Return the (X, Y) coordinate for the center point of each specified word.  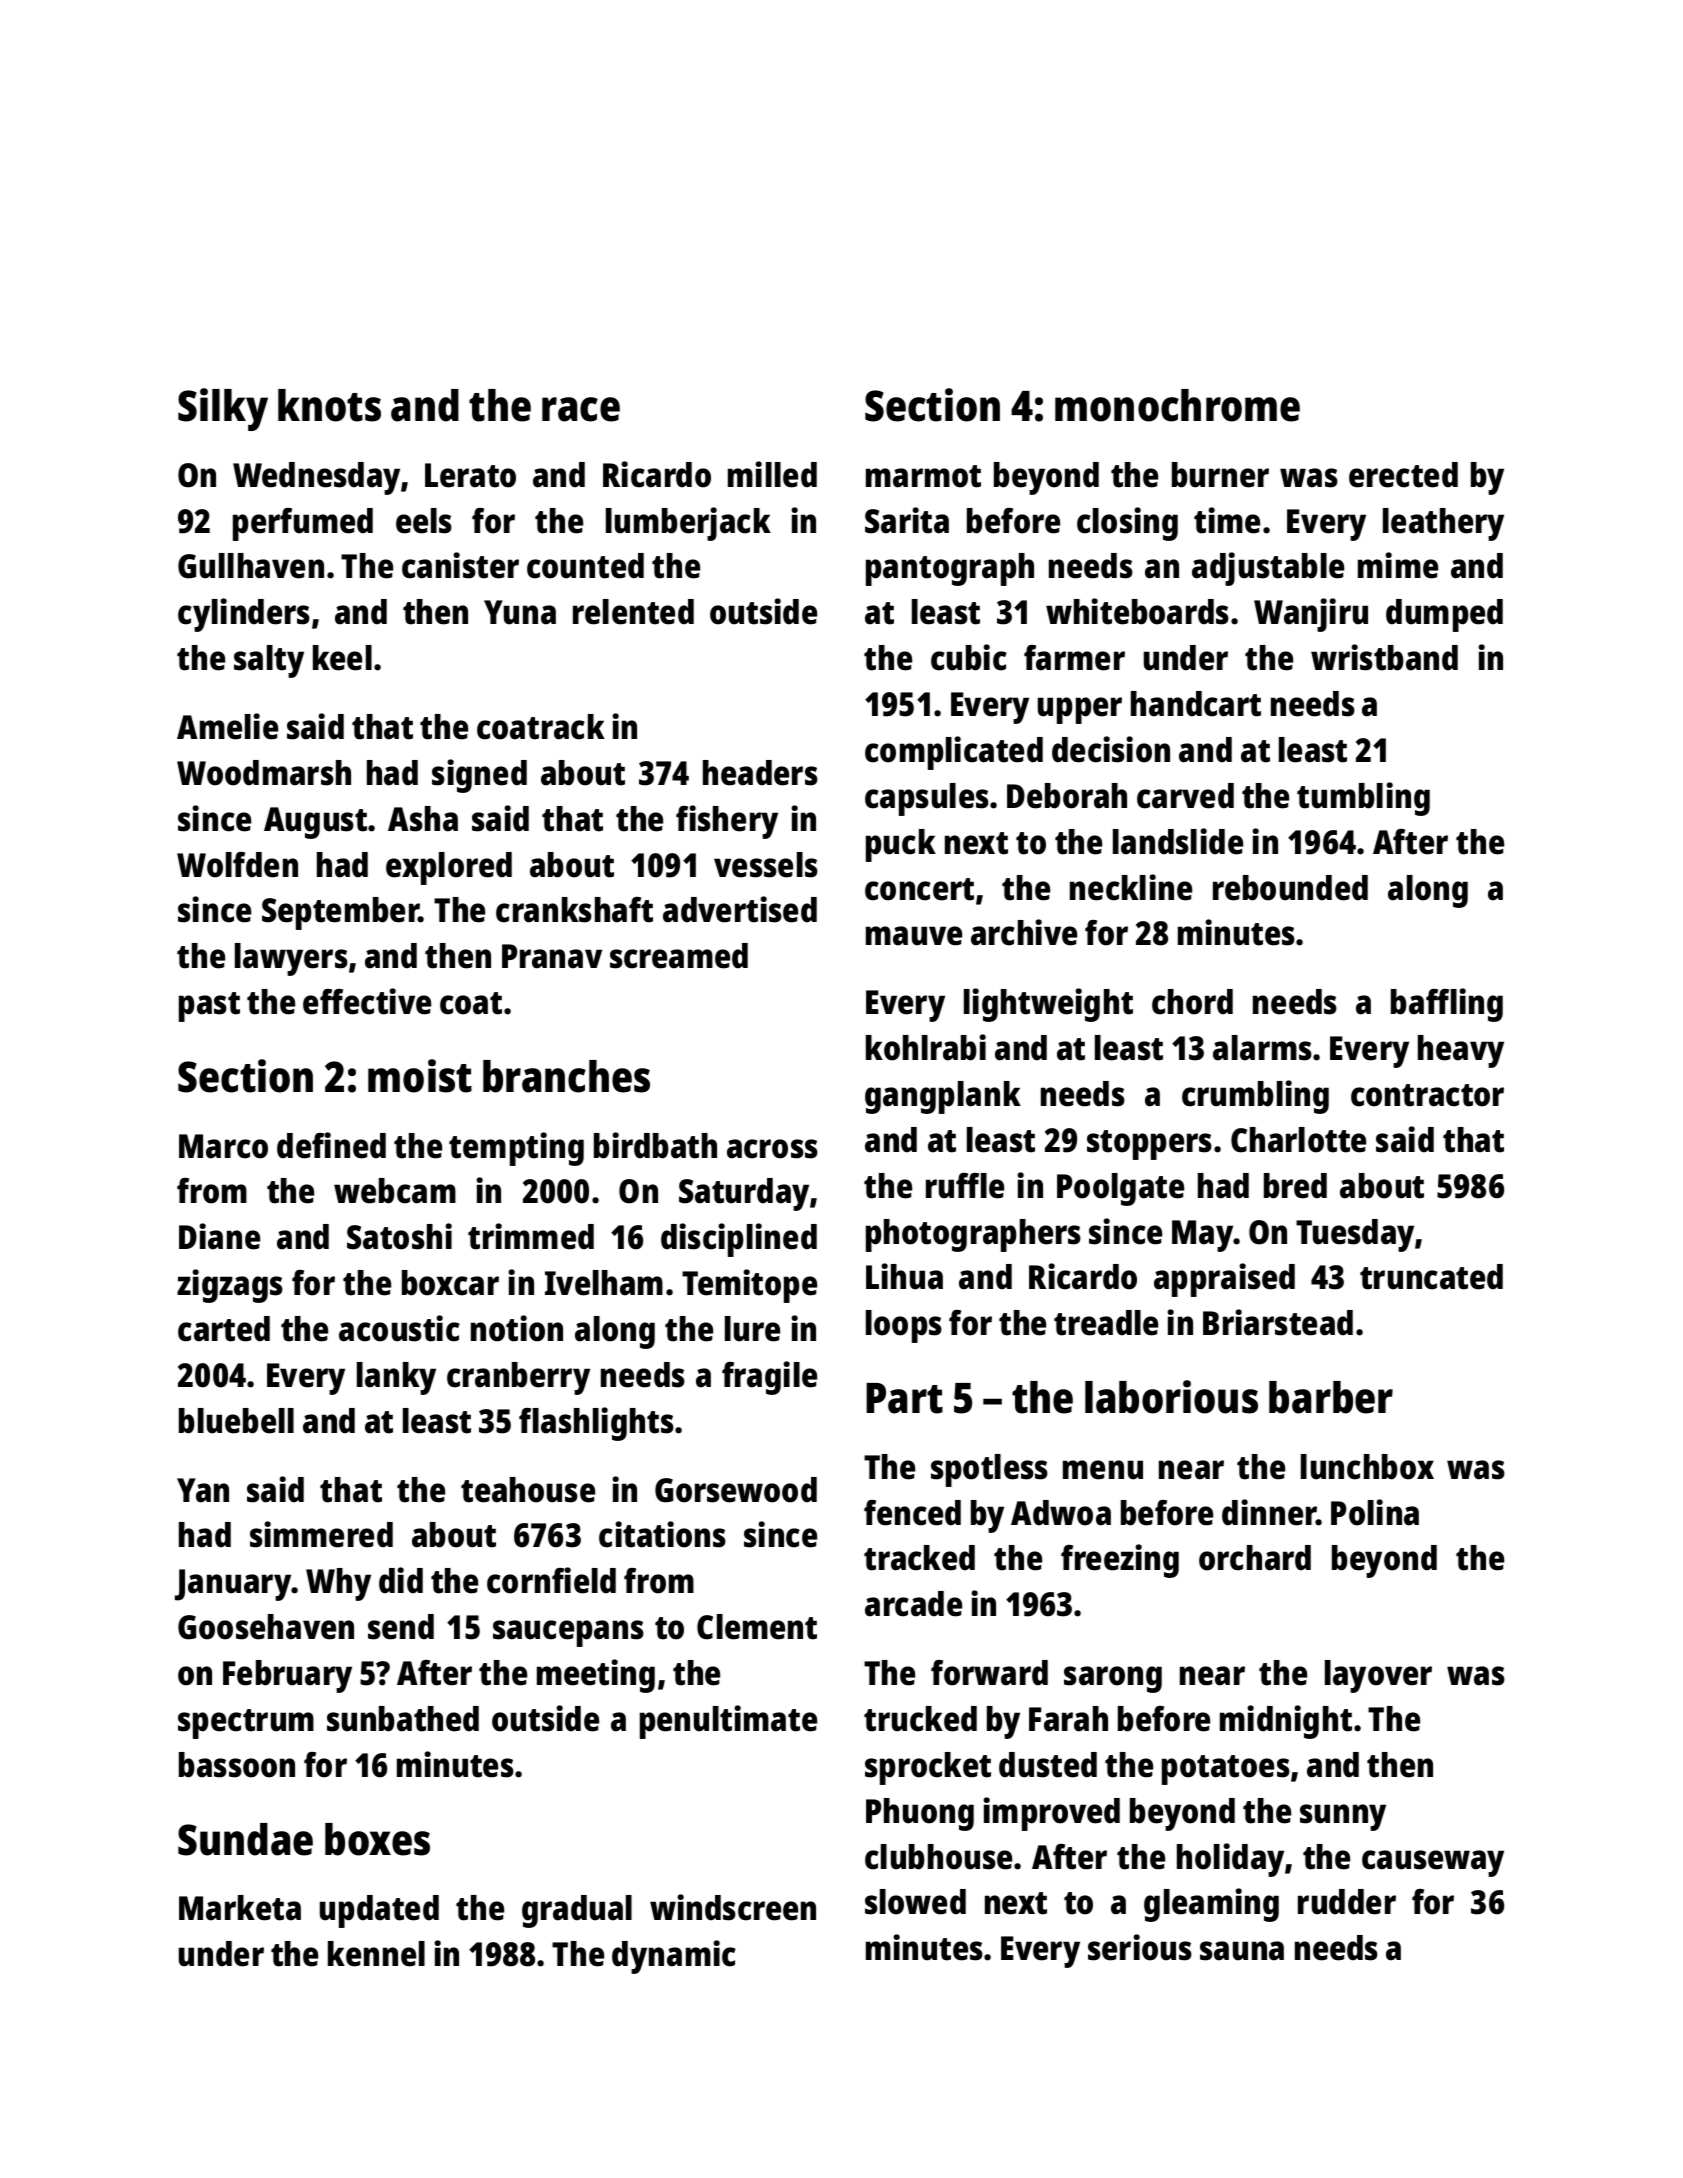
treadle (1106, 1323)
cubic (969, 657)
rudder (1347, 1902)
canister (460, 565)
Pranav (552, 956)
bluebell (236, 1421)
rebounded (1290, 888)
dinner (1269, 1512)
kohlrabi (926, 1047)
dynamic (674, 1957)
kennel (376, 1954)
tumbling (1363, 799)
